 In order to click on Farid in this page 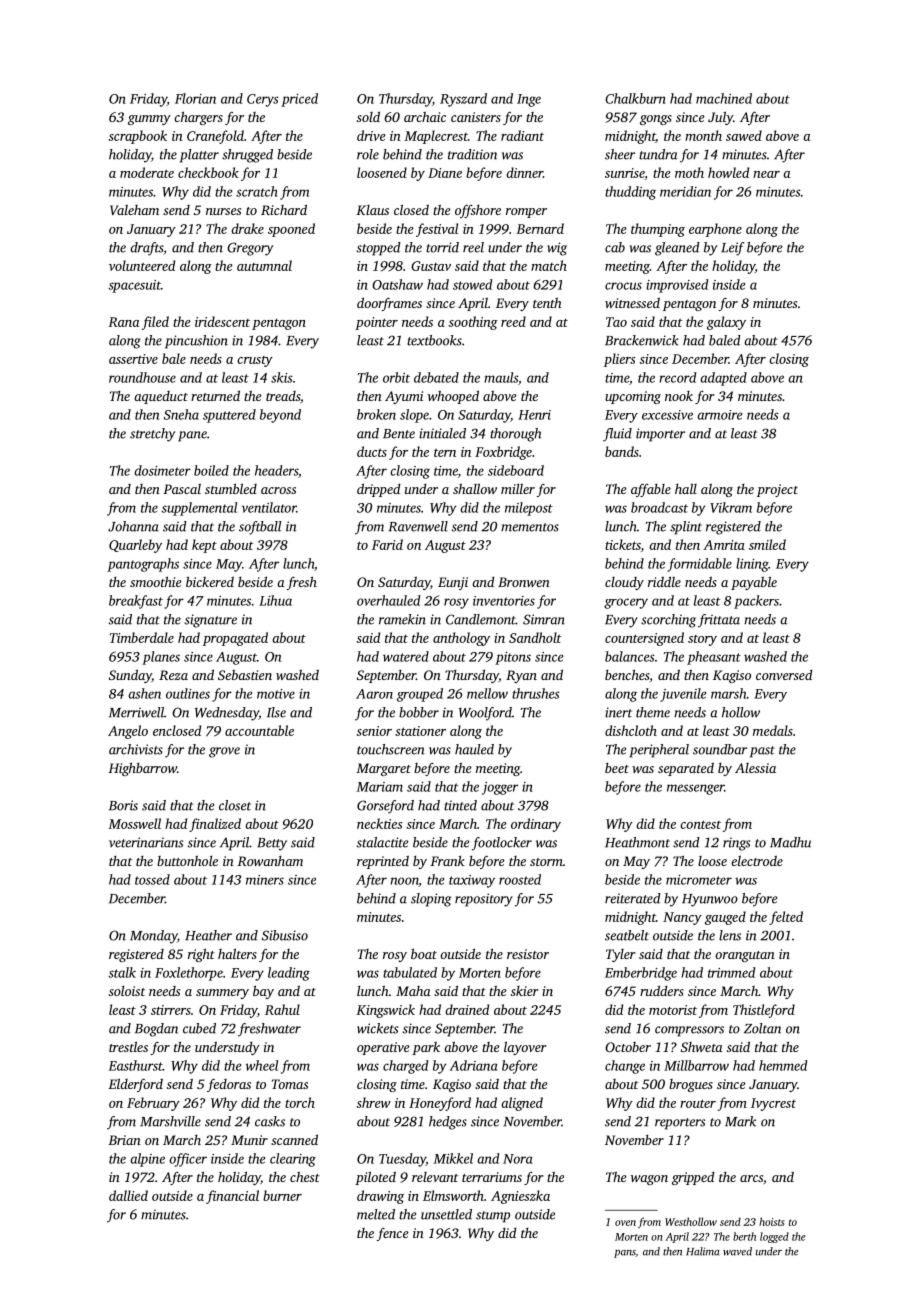, I will do `click(387, 544)`.
